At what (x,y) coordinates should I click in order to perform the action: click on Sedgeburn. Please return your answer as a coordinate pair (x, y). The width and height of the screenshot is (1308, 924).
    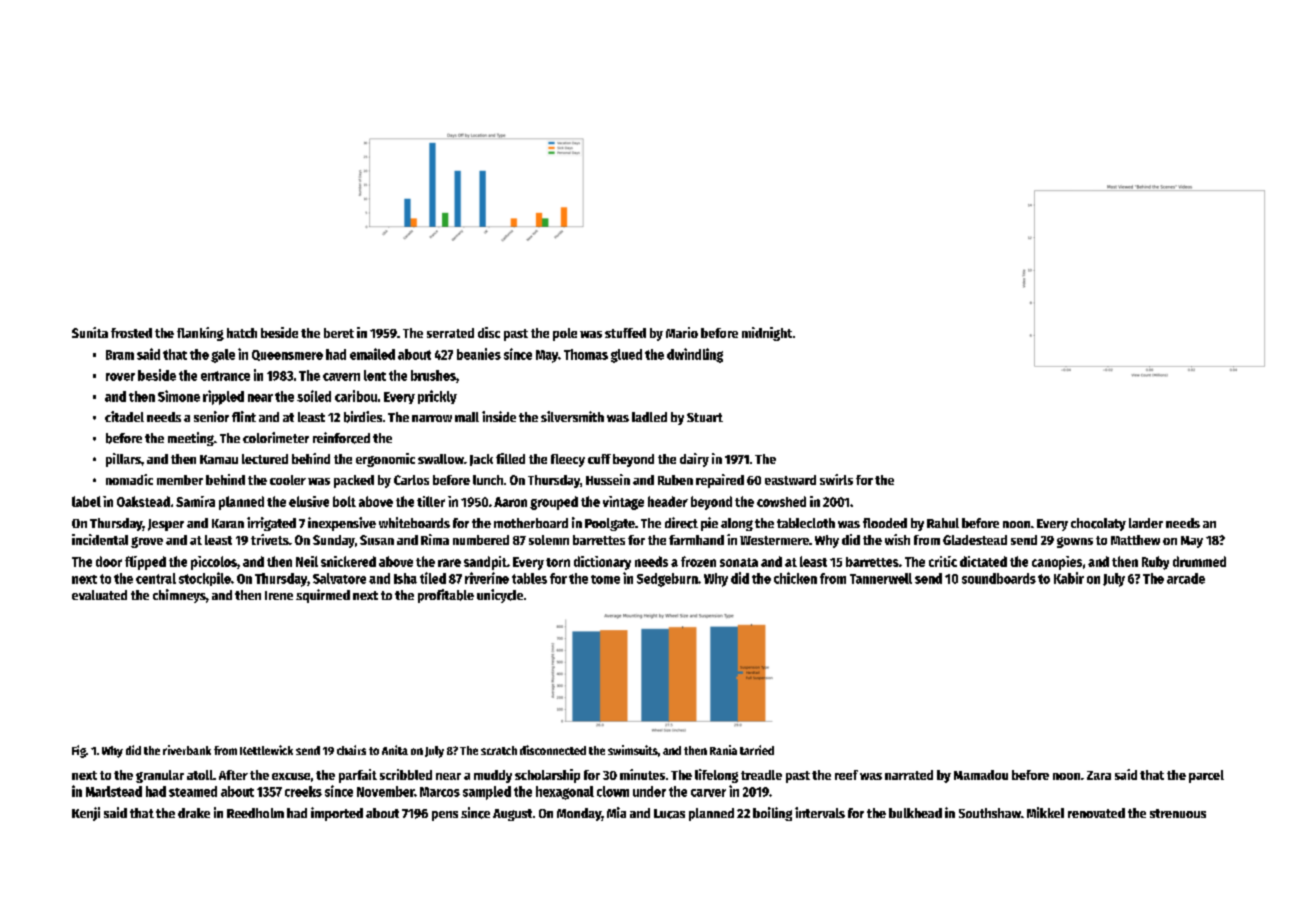
    Looking at the image, I should click on (667, 580).
